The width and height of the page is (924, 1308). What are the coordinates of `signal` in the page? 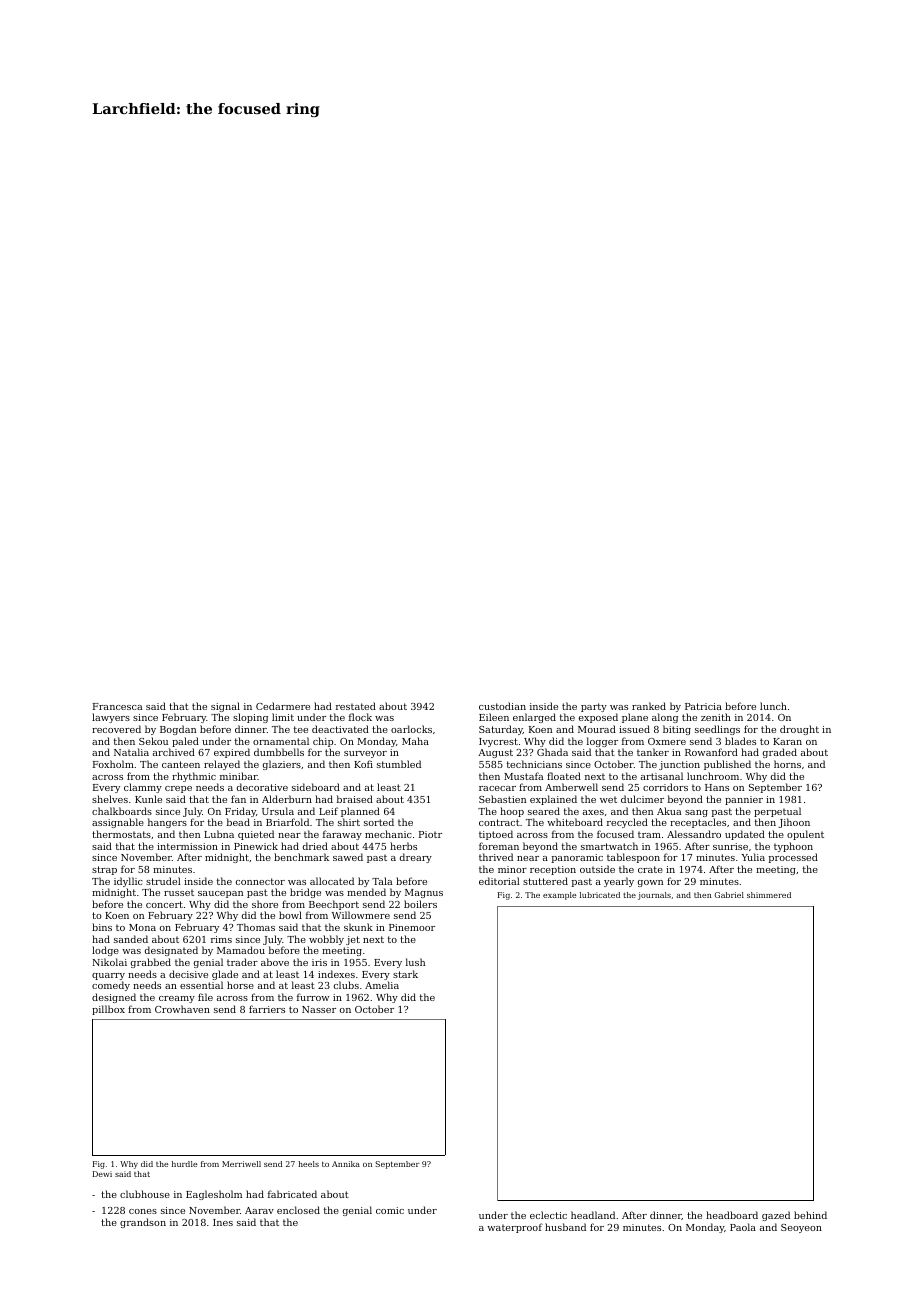 It's located at (225, 707).
